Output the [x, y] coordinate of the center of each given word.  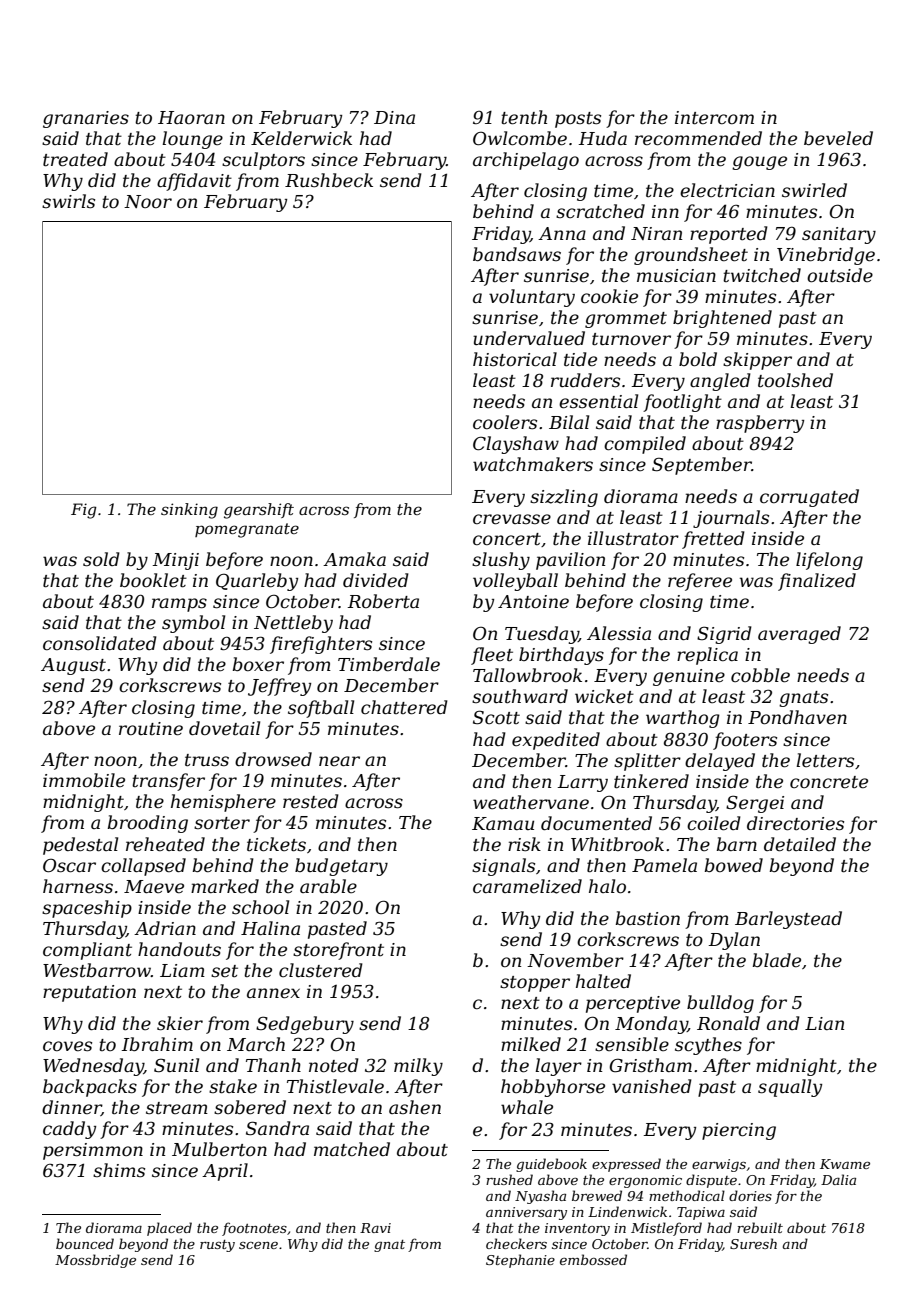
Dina [394, 117]
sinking [189, 511]
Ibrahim [157, 1044]
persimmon [93, 1151]
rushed [509, 1179]
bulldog [720, 1004]
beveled [838, 138]
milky [418, 1067]
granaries [86, 119]
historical [515, 359]
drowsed [273, 759]
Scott [496, 717]
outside [840, 275]
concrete [829, 782]
